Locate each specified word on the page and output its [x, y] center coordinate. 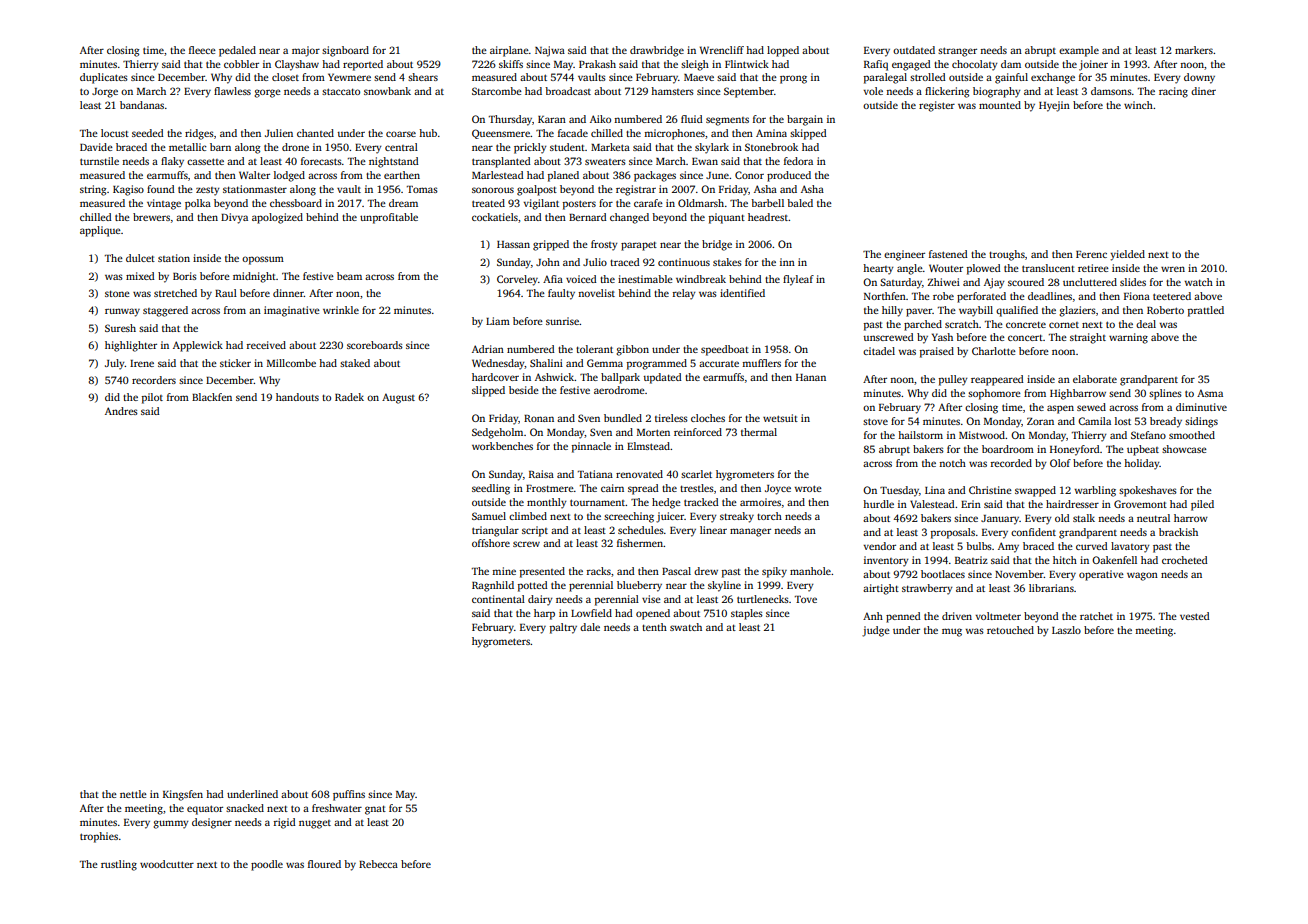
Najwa [550, 51]
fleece [202, 50]
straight [1088, 338]
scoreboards [375, 345]
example [1079, 51]
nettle [133, 794]
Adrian [488, 349]
